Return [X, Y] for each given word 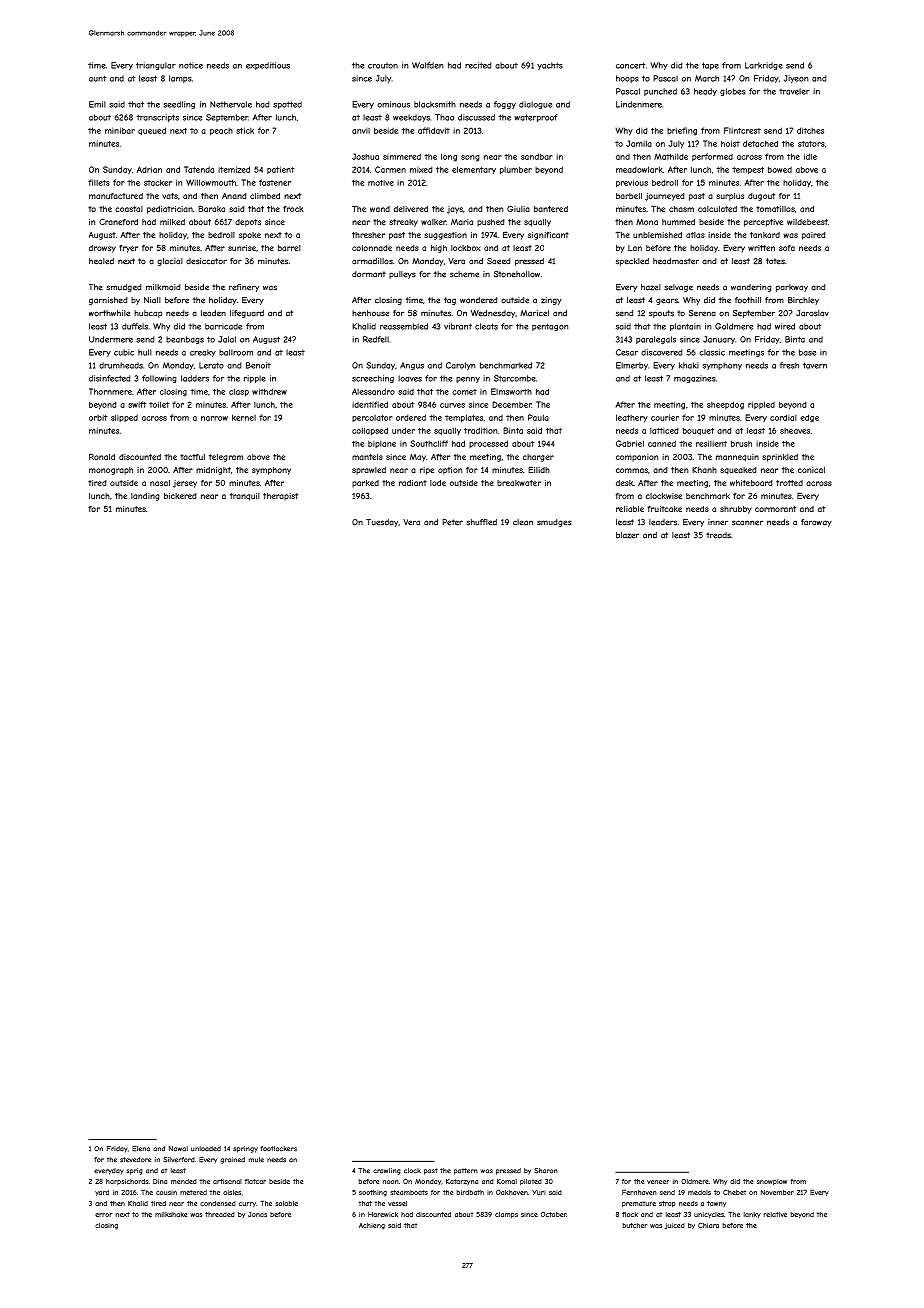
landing [145, 497]
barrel [289, 248]
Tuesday [382, 523]
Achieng [372, 1226]
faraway [816, 523]
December [512, 404]
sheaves [795, 431]
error [103, 1215]
